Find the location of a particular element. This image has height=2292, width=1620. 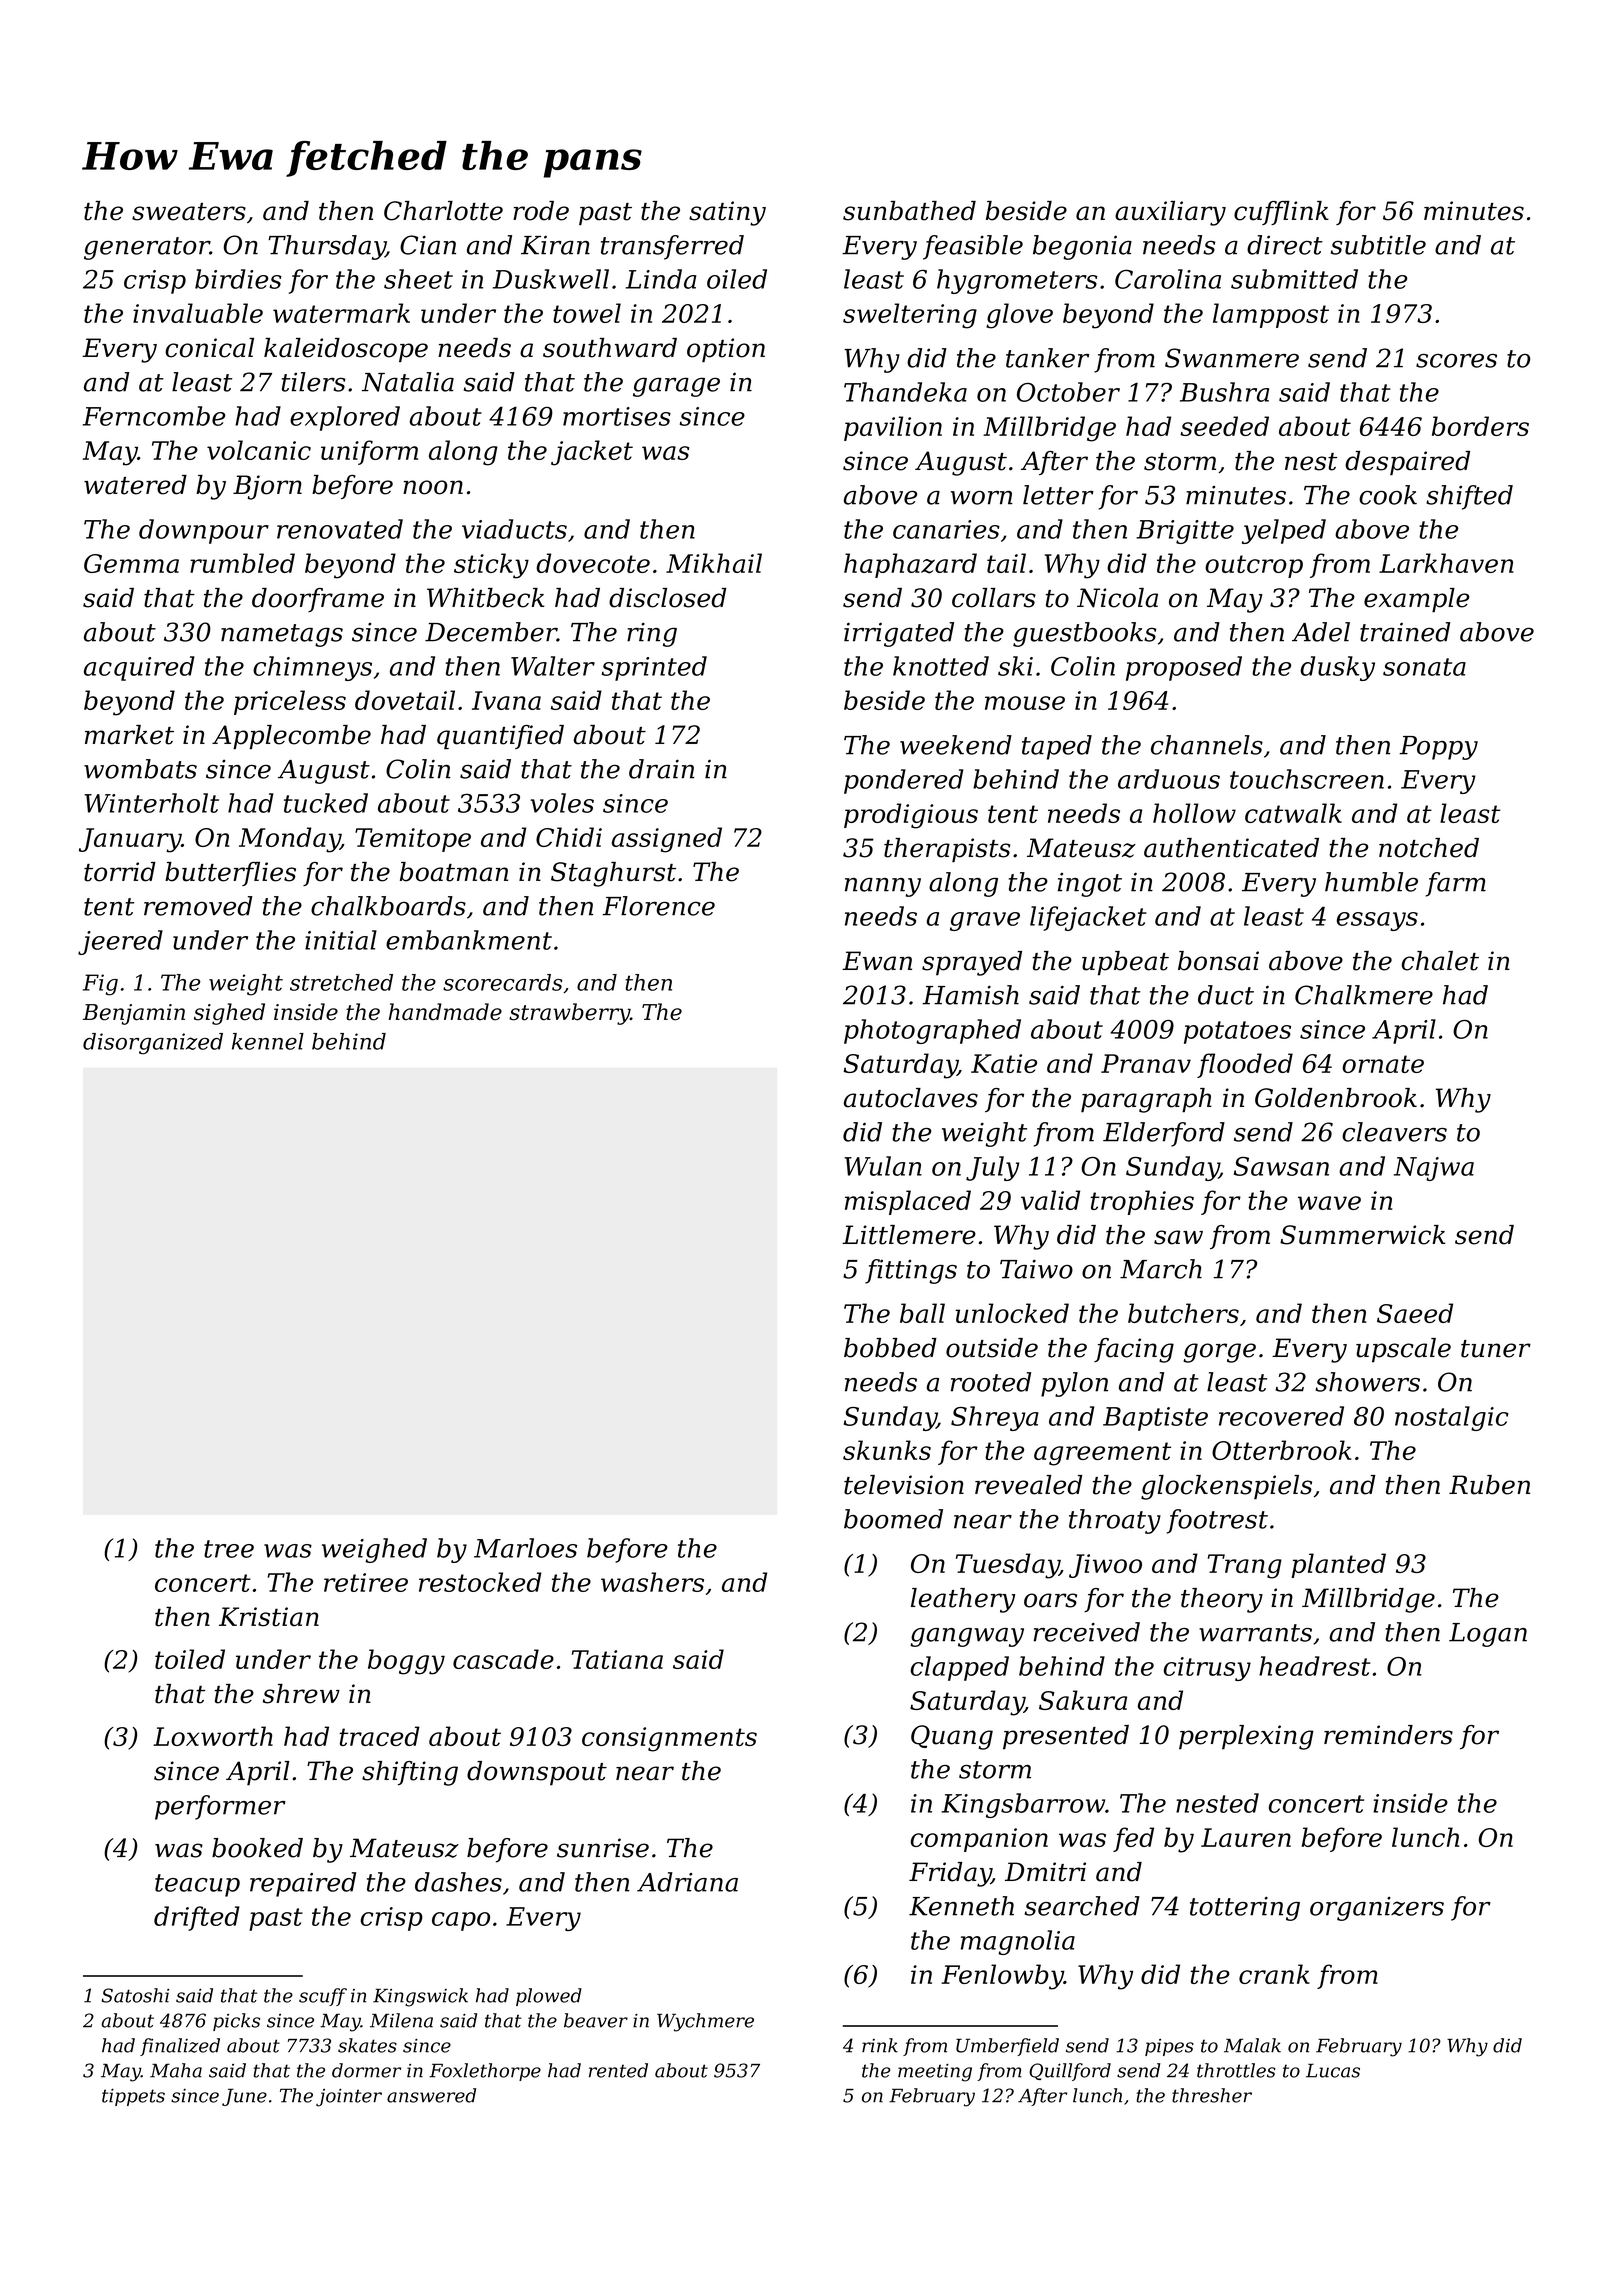

warrants is located at coordinates (1255, 1633).
